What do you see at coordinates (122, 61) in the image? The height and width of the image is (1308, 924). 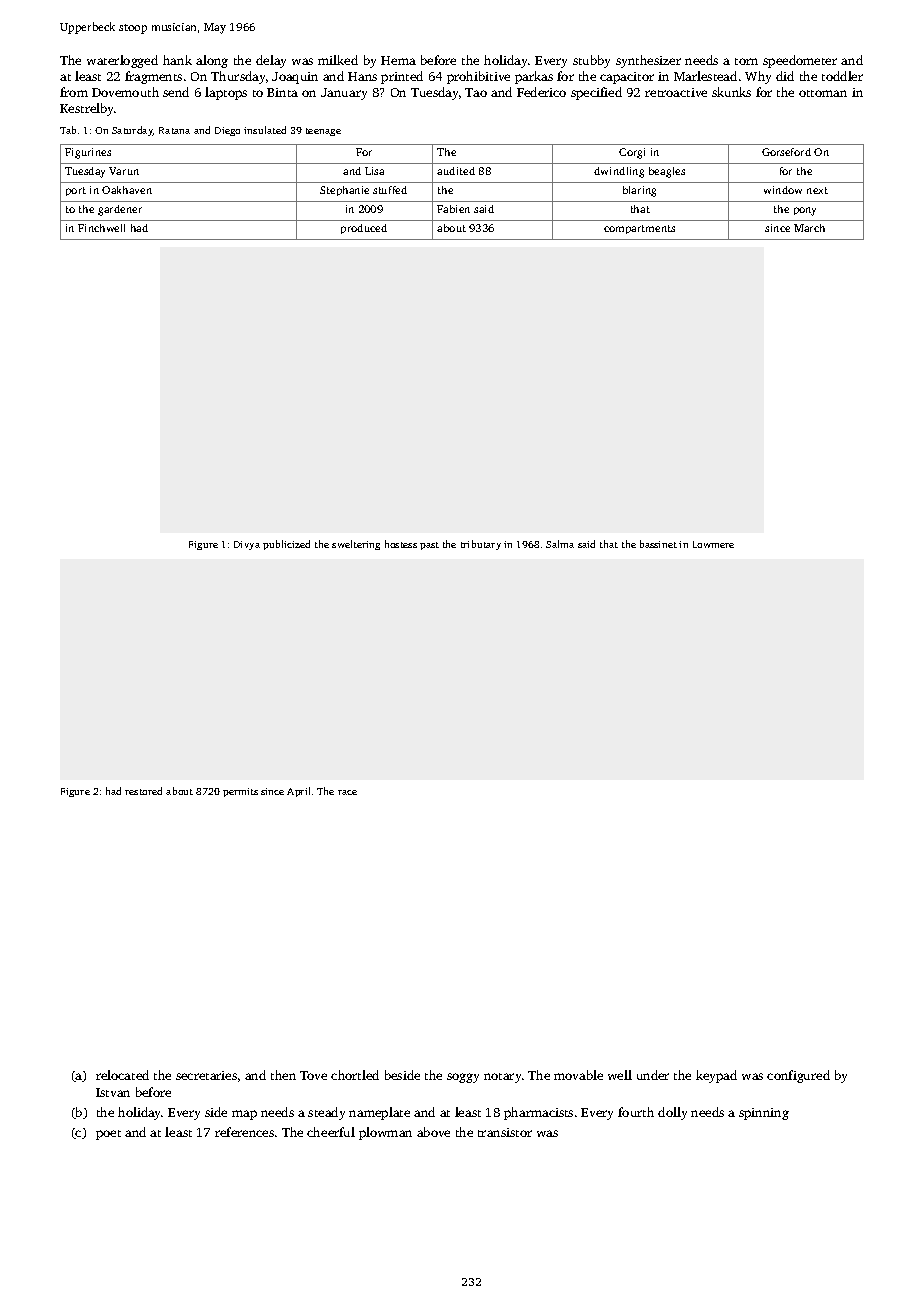 I see `waterlogged` at bounding box center [122, 61].
